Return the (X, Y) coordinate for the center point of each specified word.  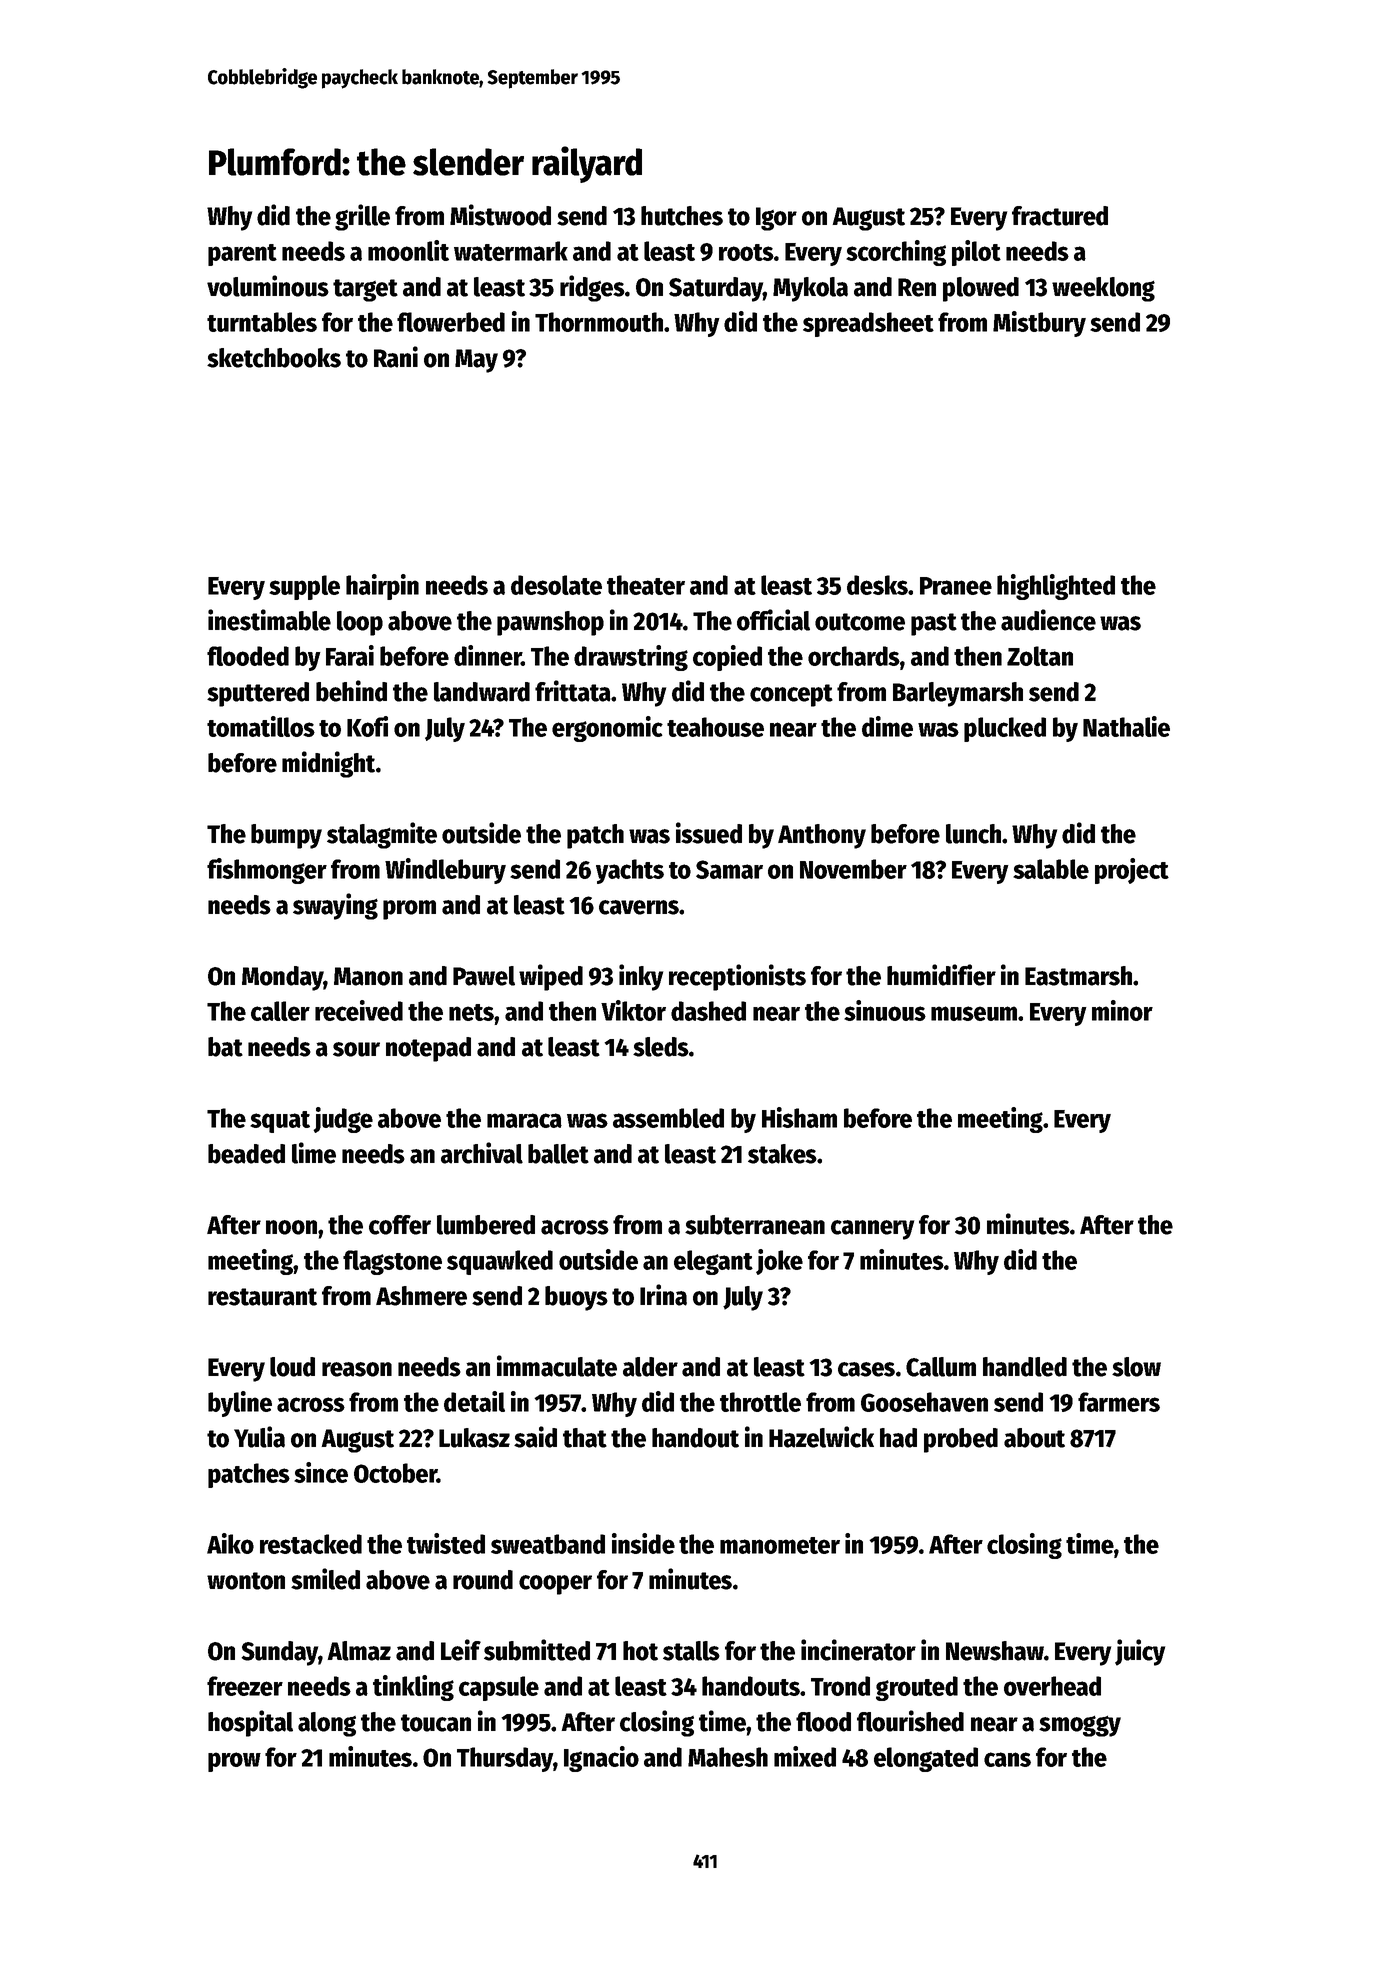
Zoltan (1040, 656)
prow (234, 1762)
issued (709, 833)
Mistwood (500, 215)
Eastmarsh (1078, 976)
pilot (976, 253)
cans (1007, 1759)
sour (356, 1049)
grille (362, 217)
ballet (558, 1154)
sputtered (258, 694)
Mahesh (728, 1757)
